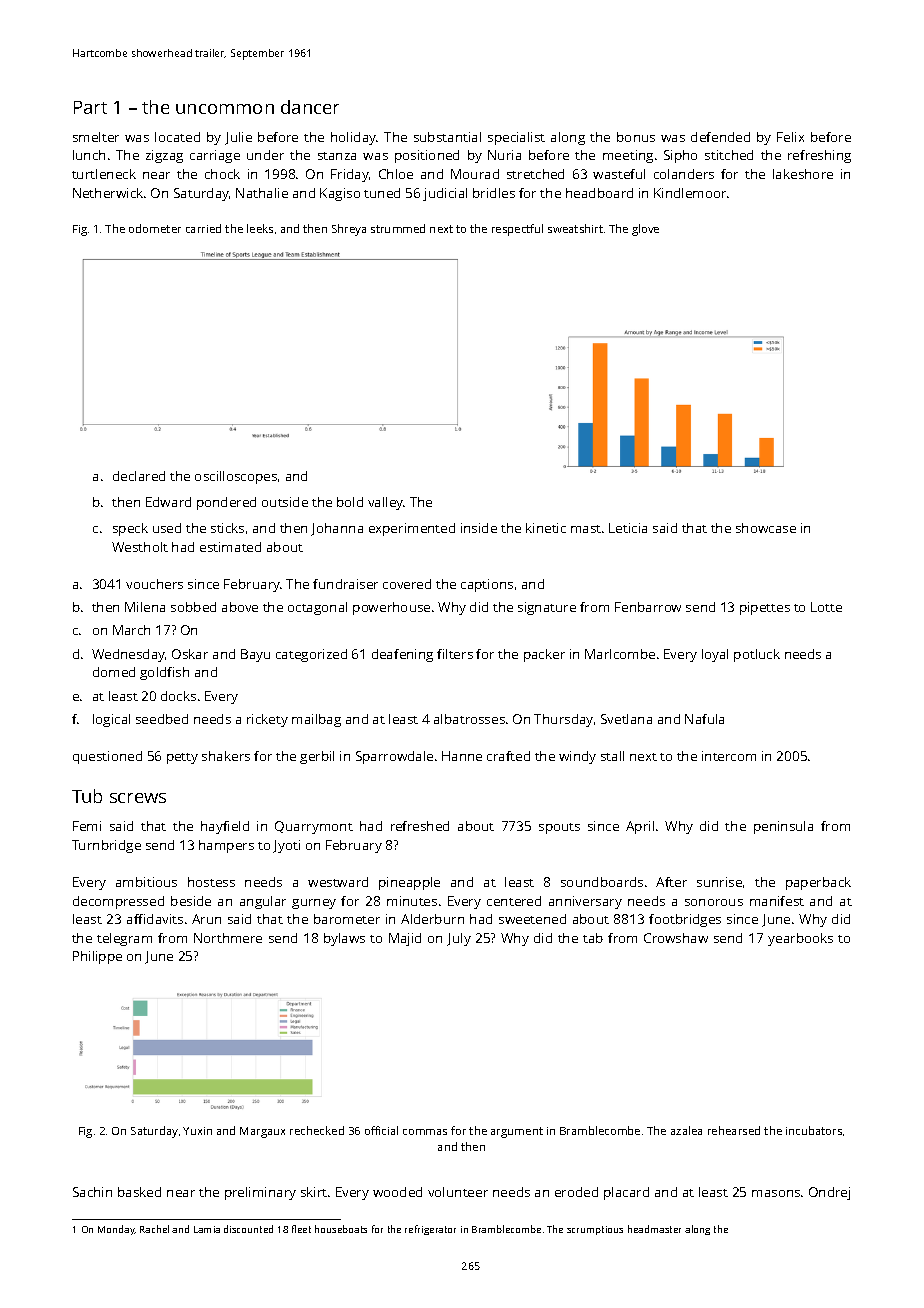  I want to click on peninsula, so click(783, 827).
